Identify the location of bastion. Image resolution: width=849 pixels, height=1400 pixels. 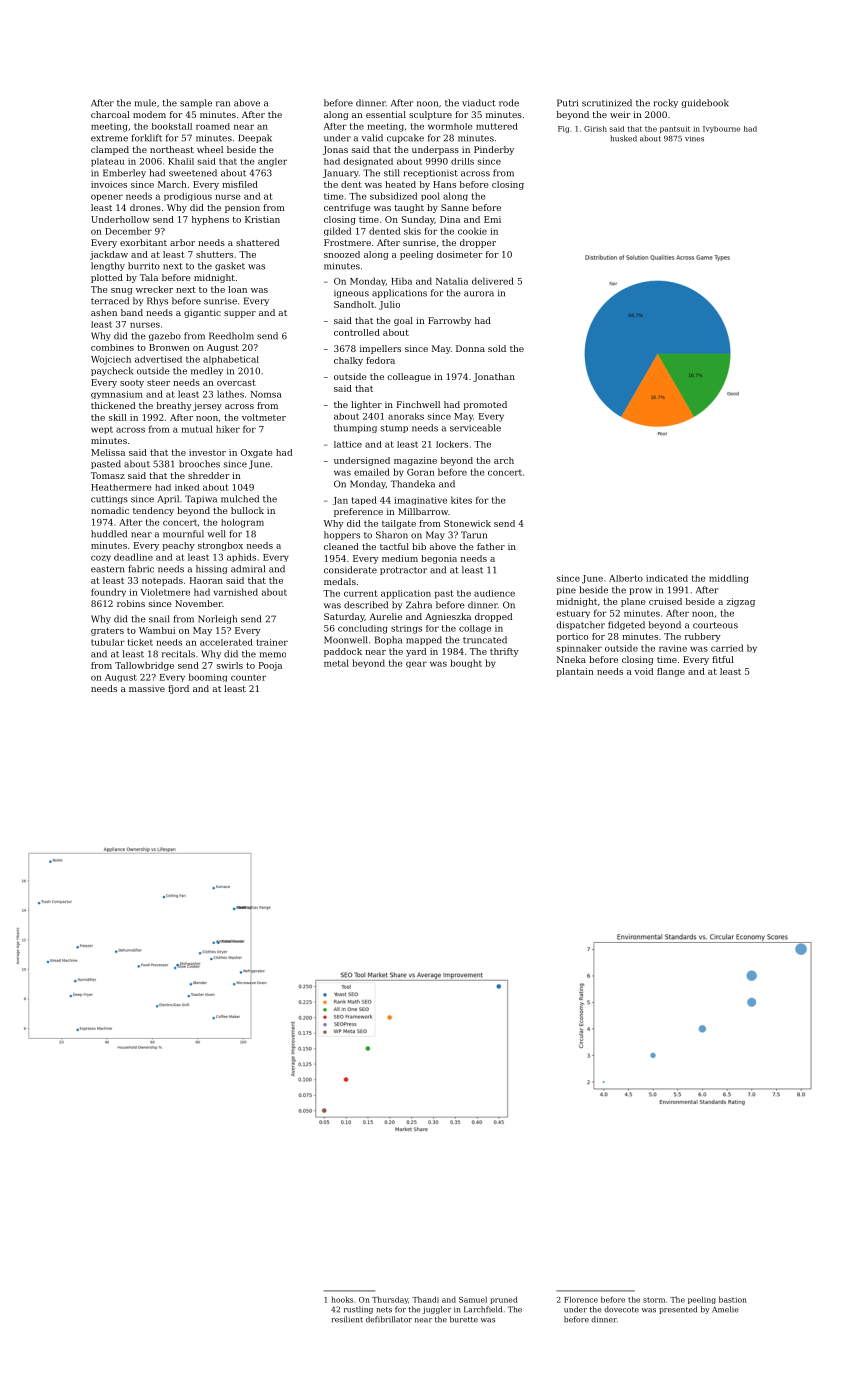
(733, 1299).
